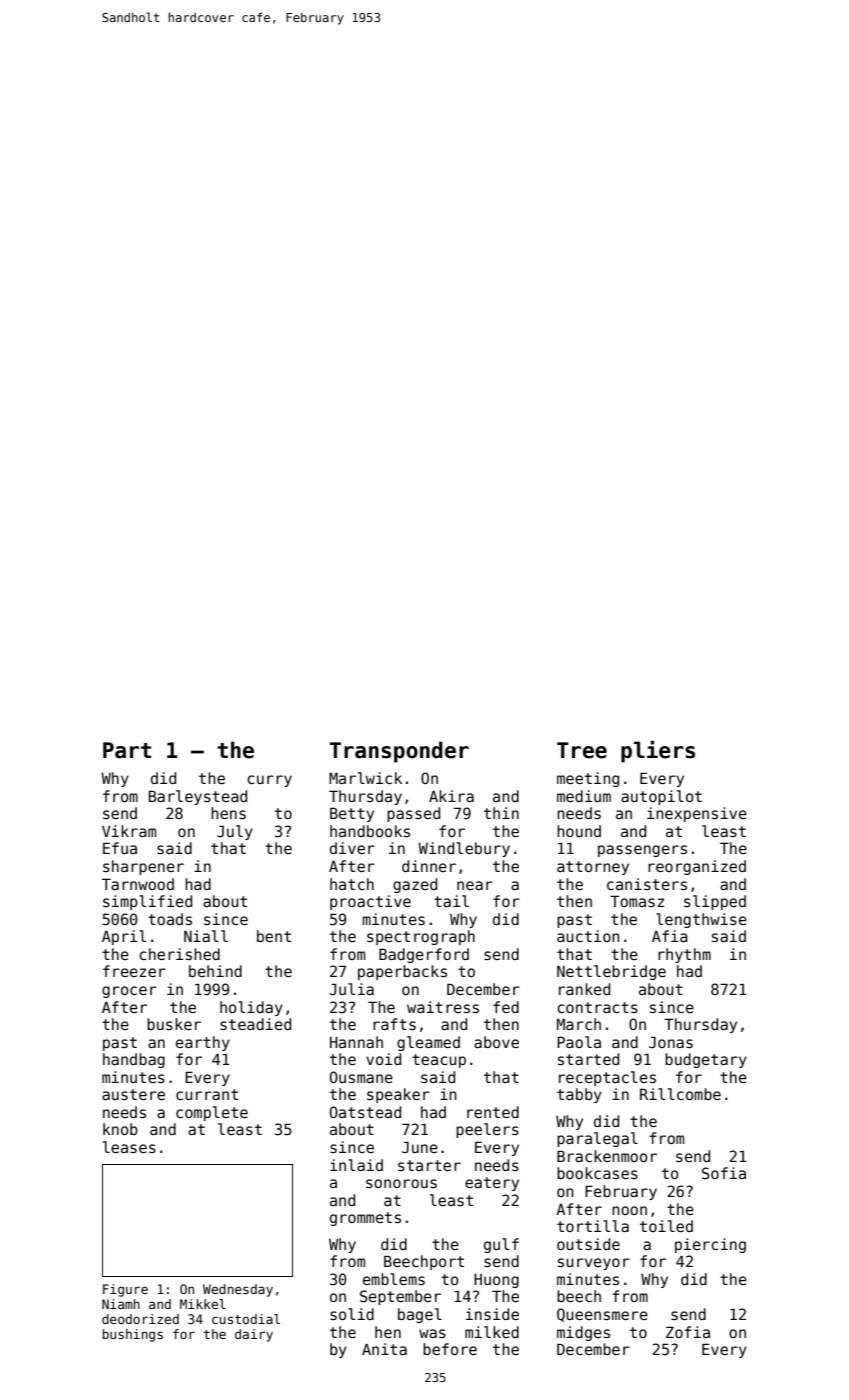 This screenshot has width=849, height=1400. I want to click on earthy, so click(203, 1043).
